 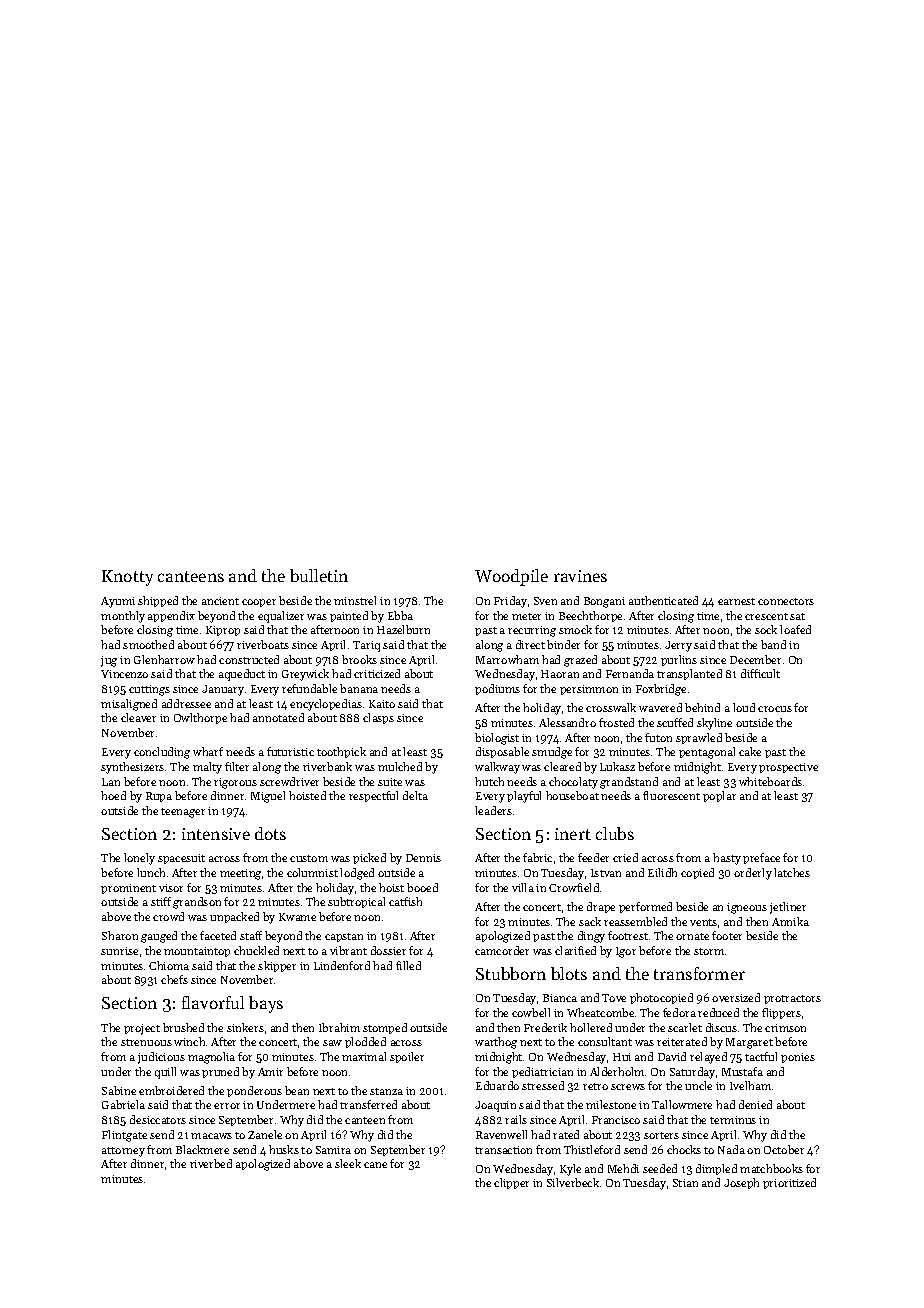 What do you see at coordinates (109, 661) in the screenshot?
I see `jug` at bounding box center [109, 661].
